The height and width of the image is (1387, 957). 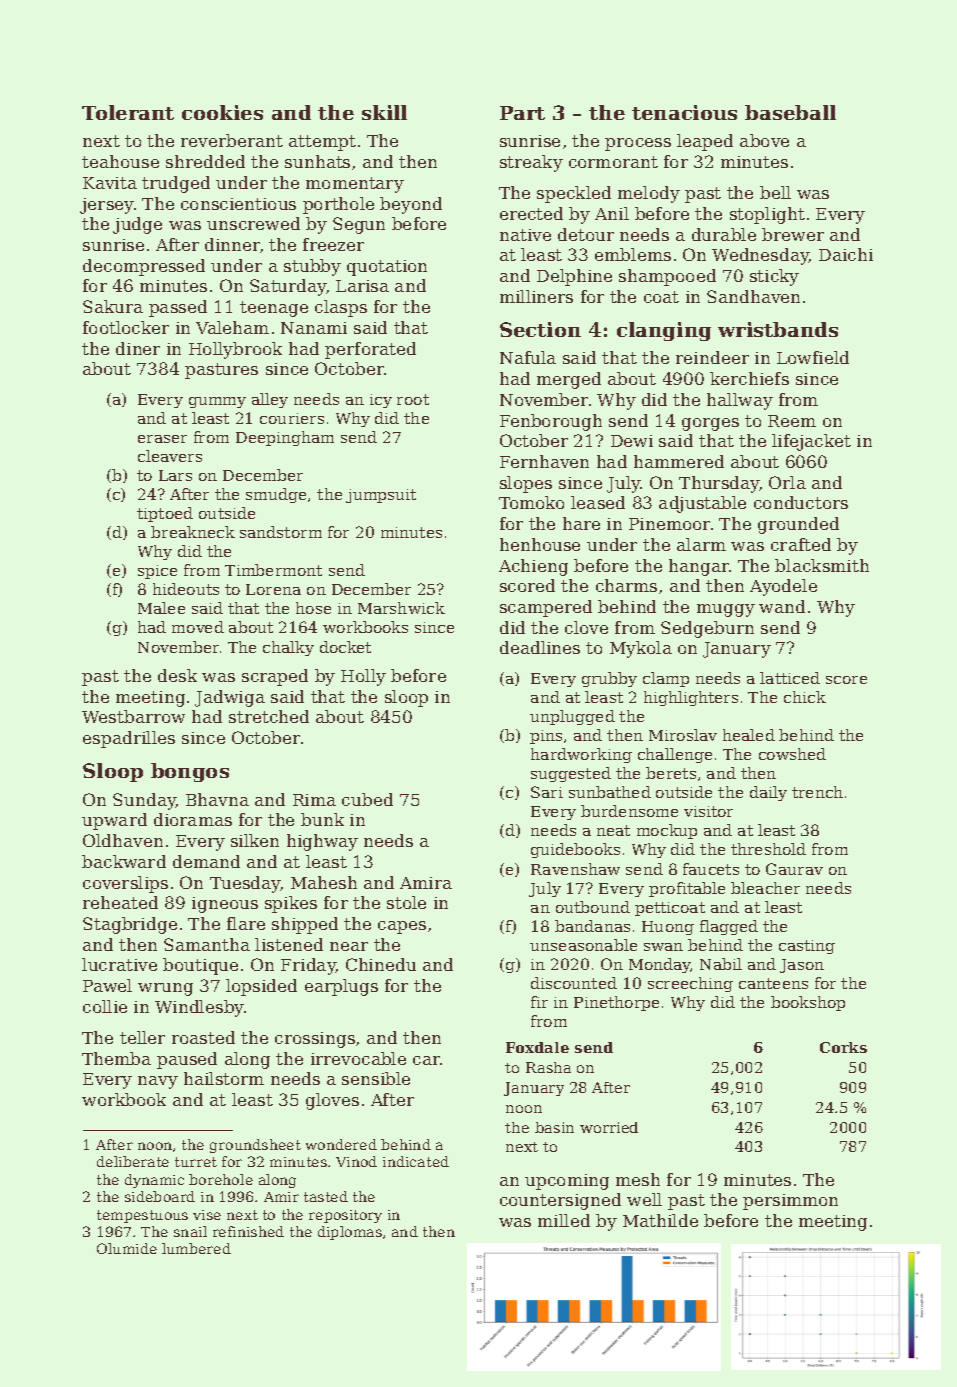 What do you see at coordinates (660, 1220) in the image?
I see `Mathilde` at bounding box center [660, 1220].
